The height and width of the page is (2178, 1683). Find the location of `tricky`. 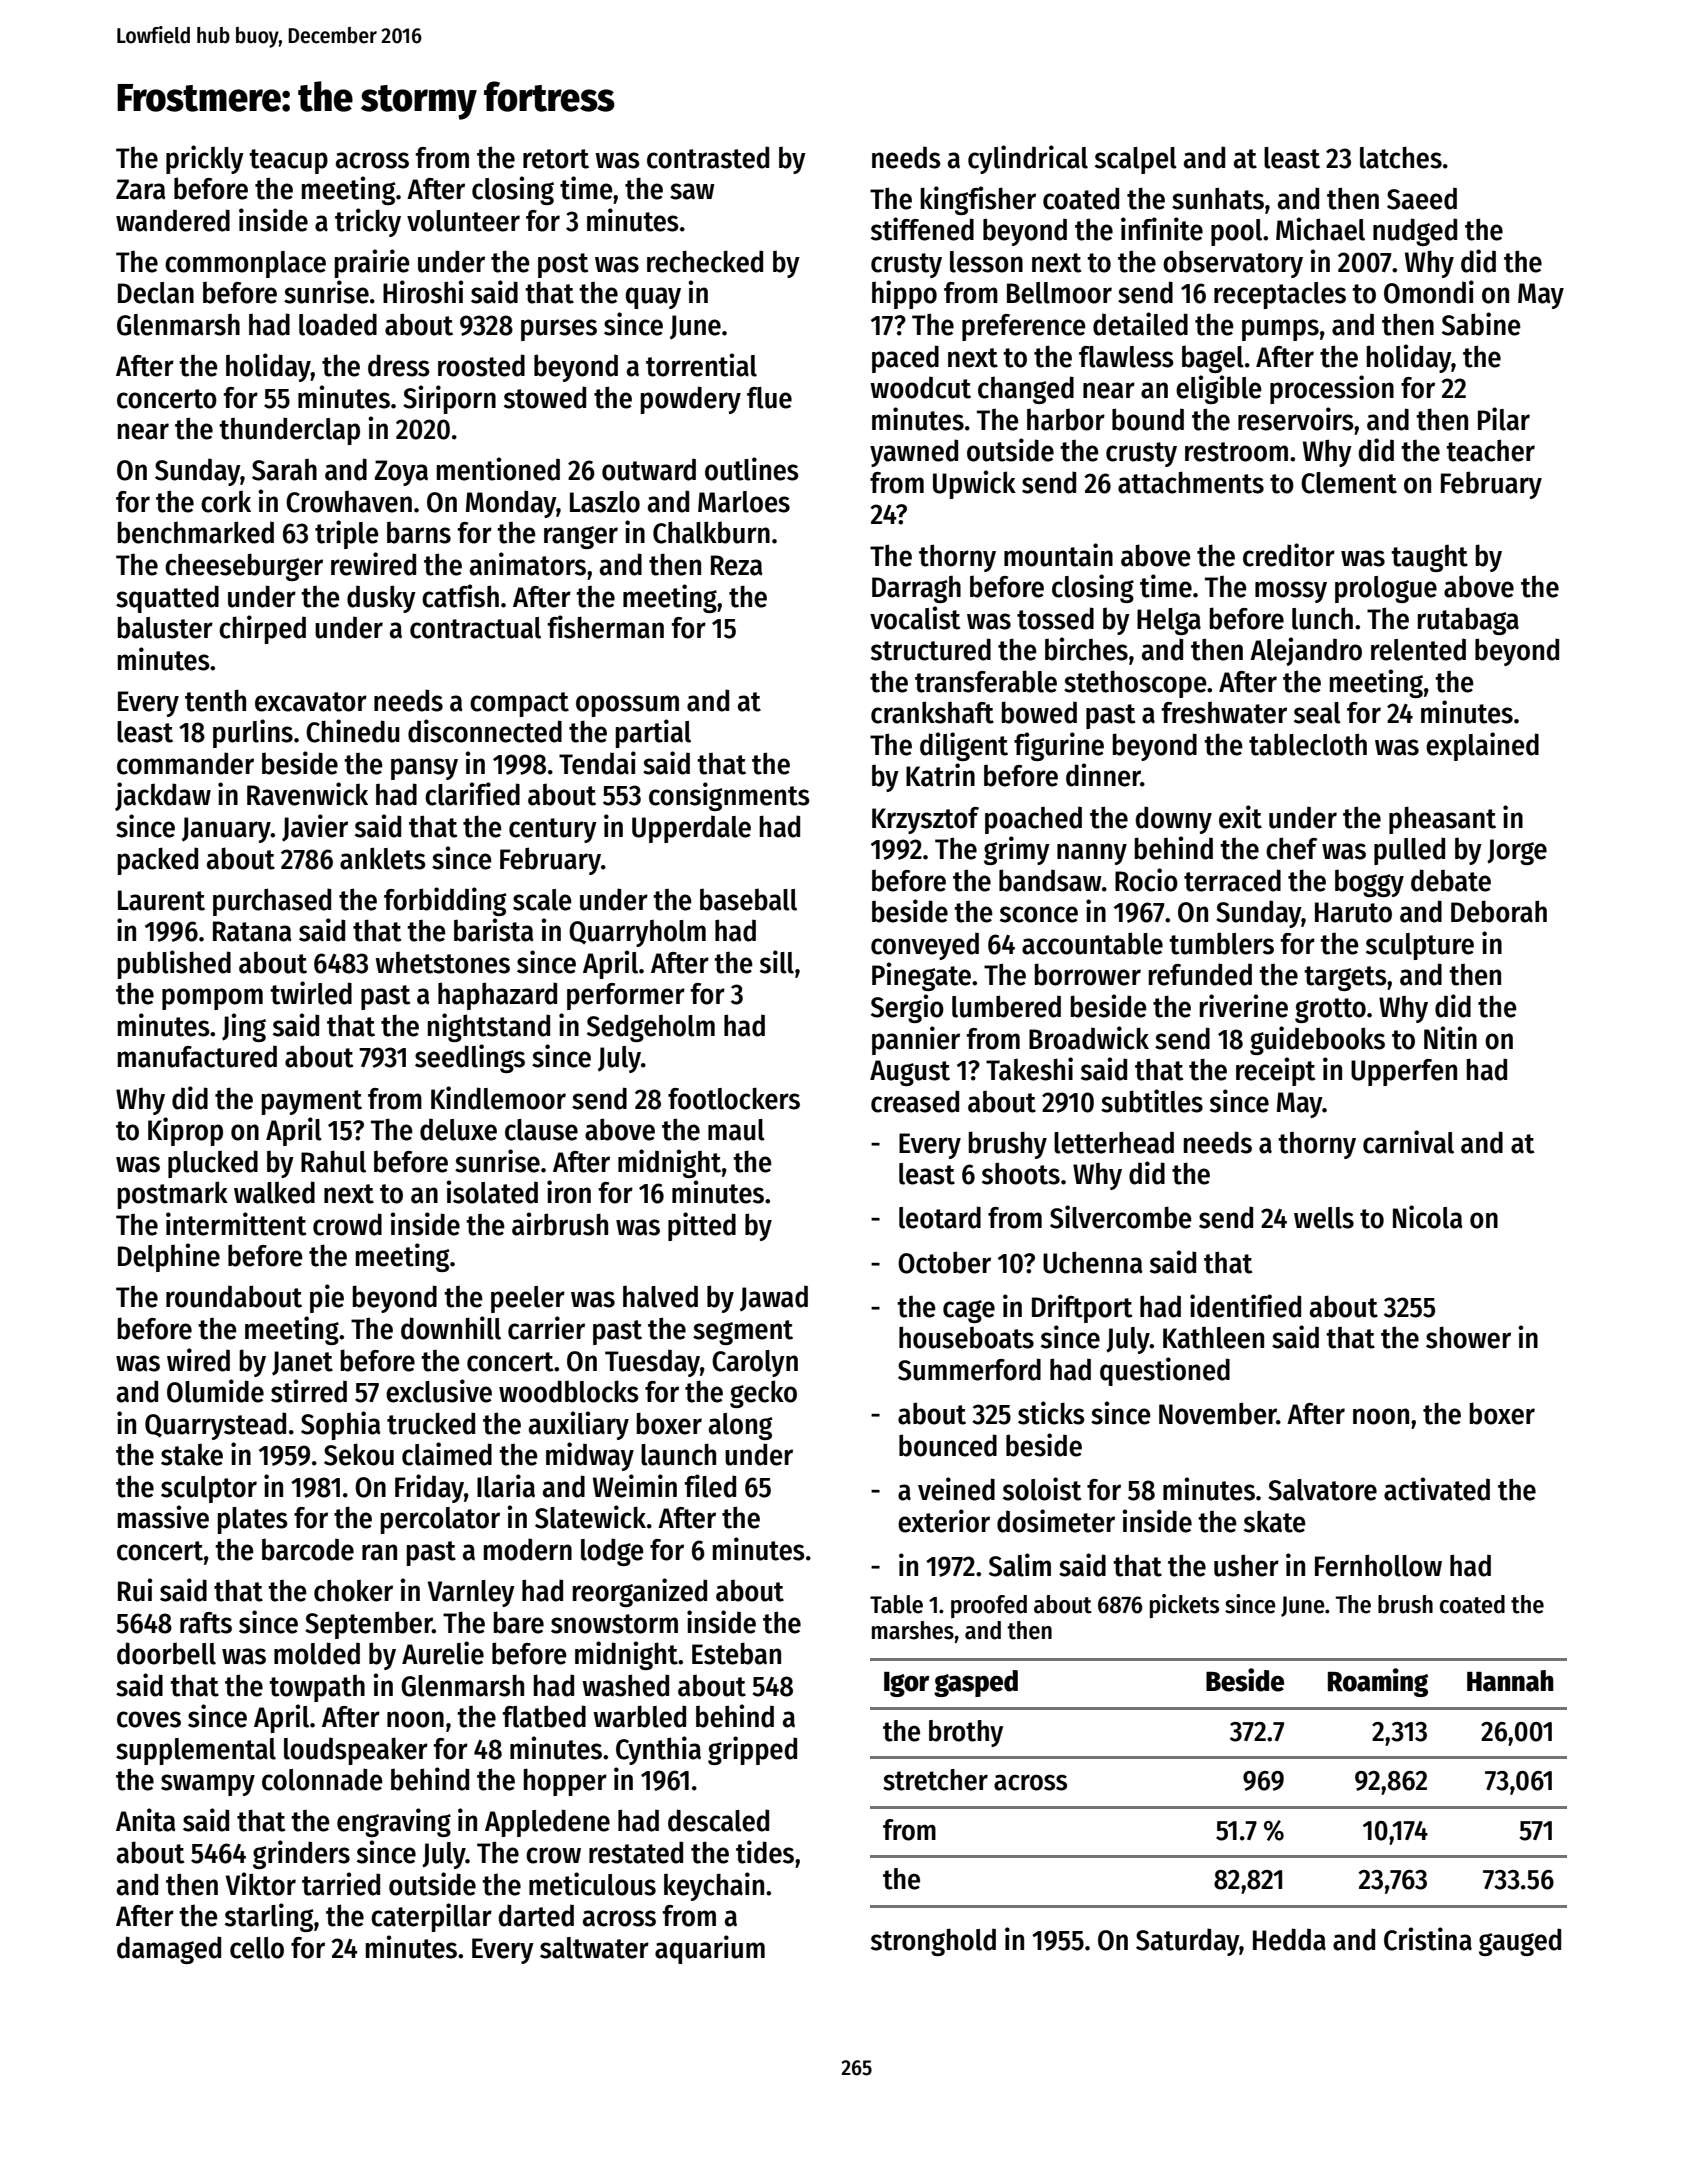

tricky is located at coordinates (368, 222).
